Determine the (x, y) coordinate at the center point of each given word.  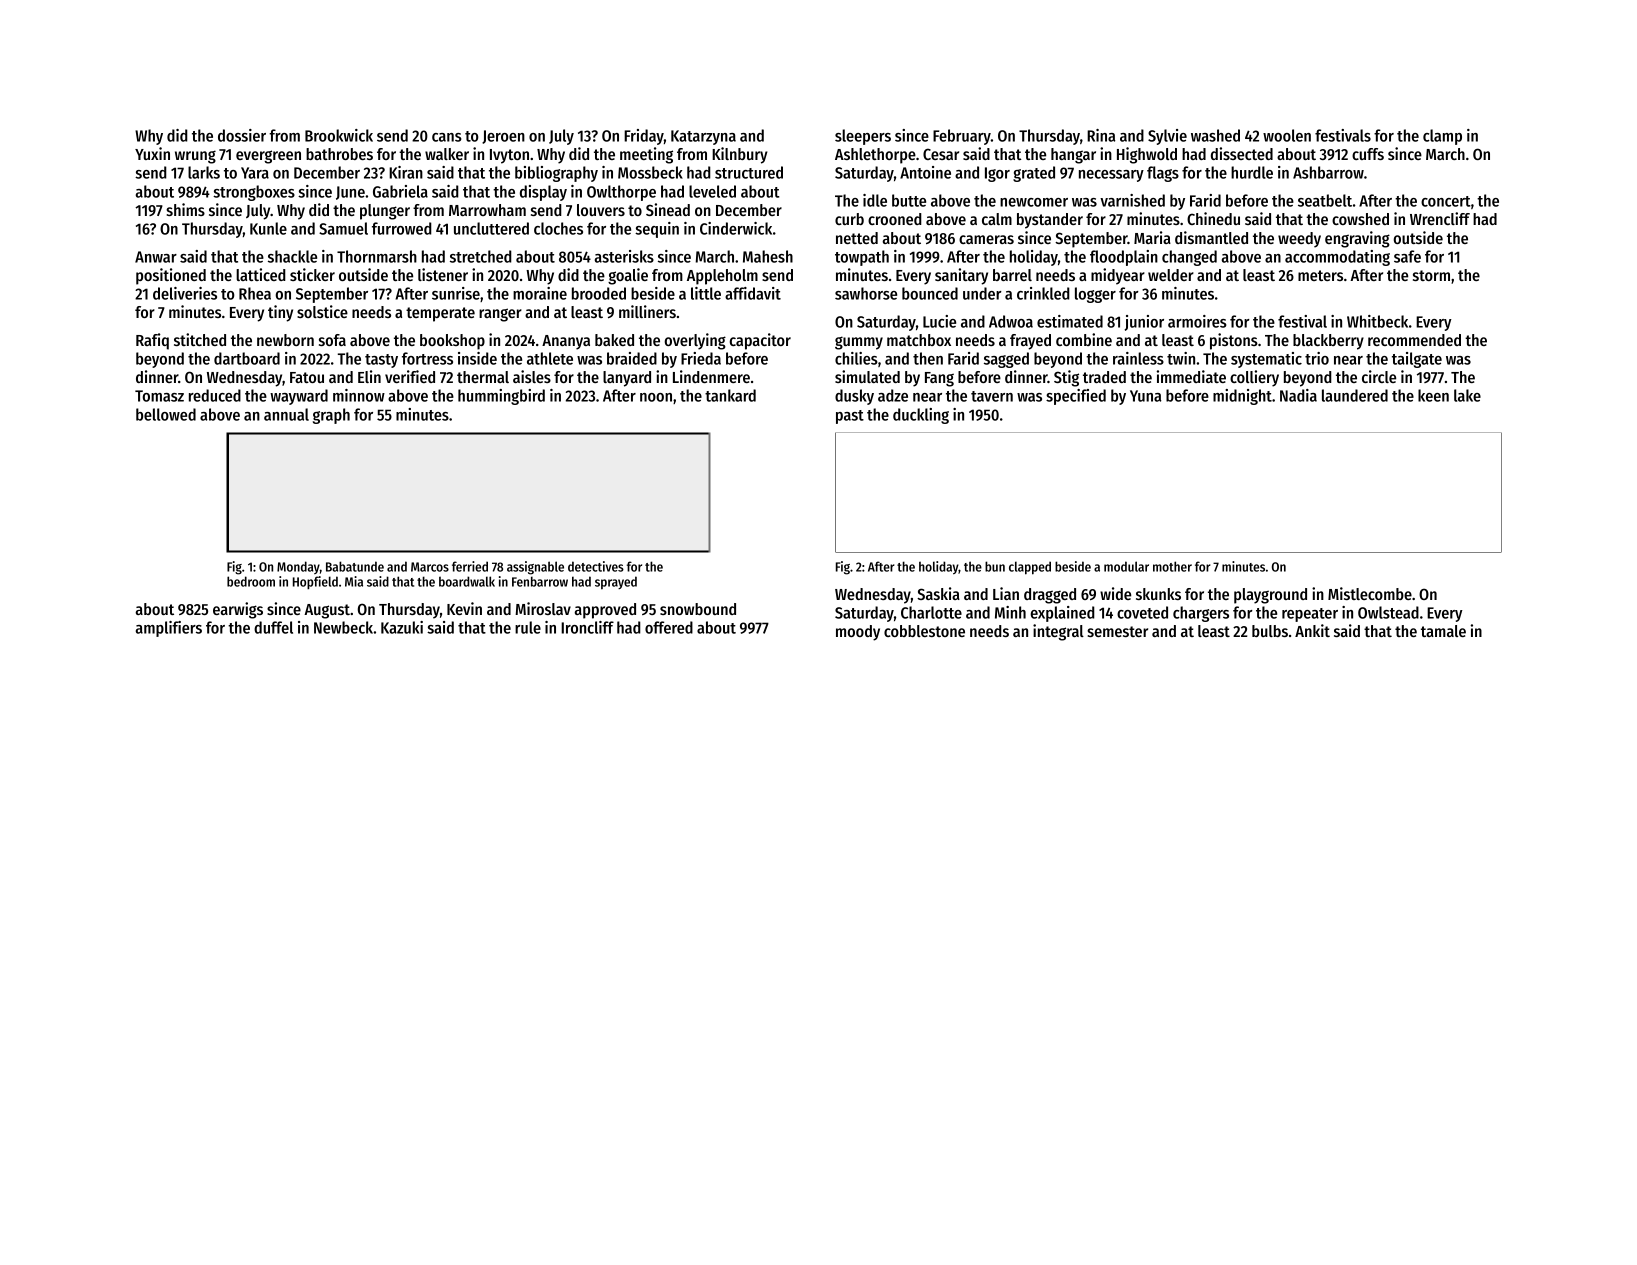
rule (528, 627)
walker (447, 154)
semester (1117, 631)
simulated (867, 376)
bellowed (166, 414)
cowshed (1360, 219)
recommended (1414, 340)
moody (858, 633)
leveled (712, 191)
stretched (481, 256)
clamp (1442, 137)
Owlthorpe (621, 193)
